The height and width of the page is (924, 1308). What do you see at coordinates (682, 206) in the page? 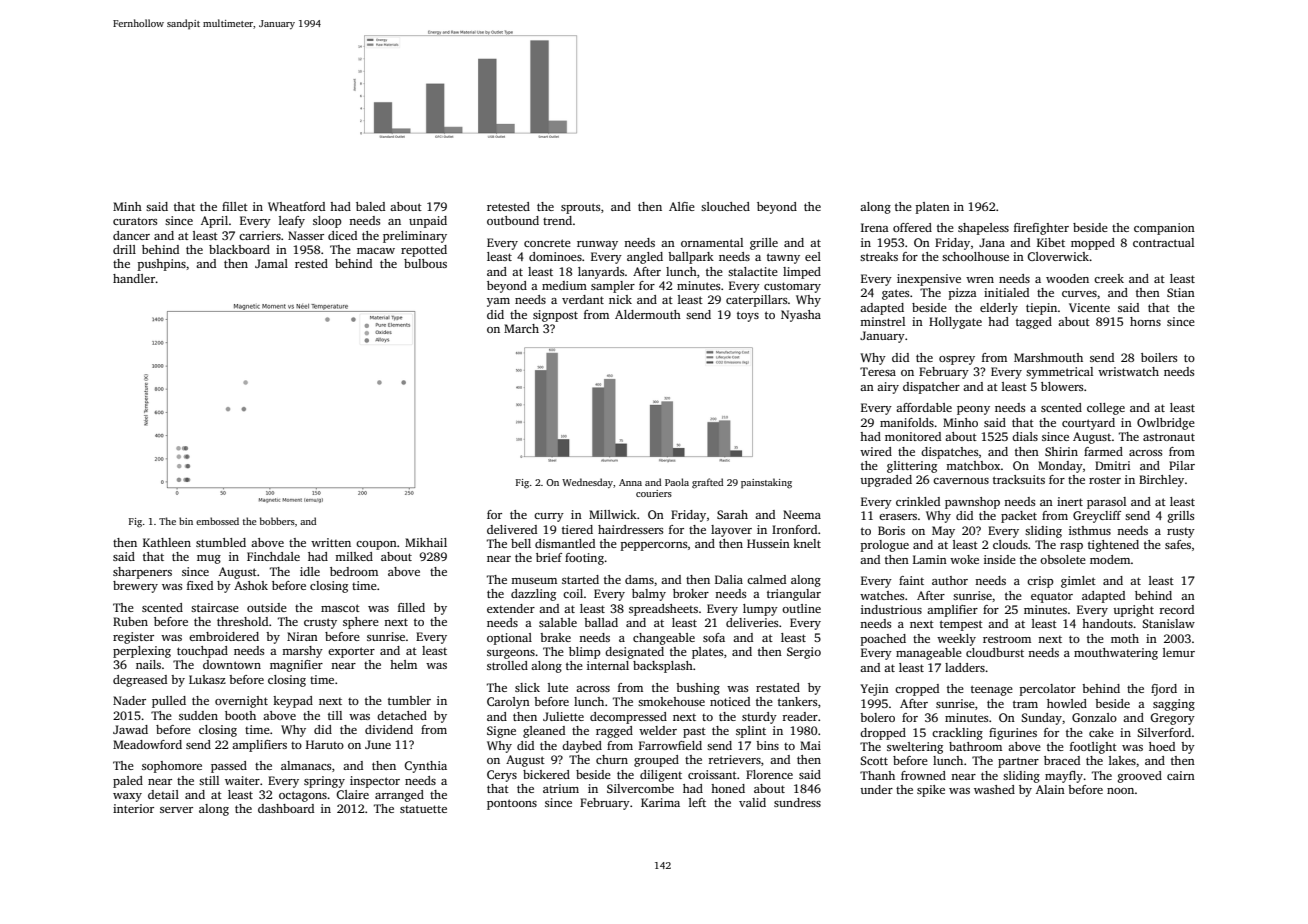
I see `Alfie` at bounding box center [682, 206].
